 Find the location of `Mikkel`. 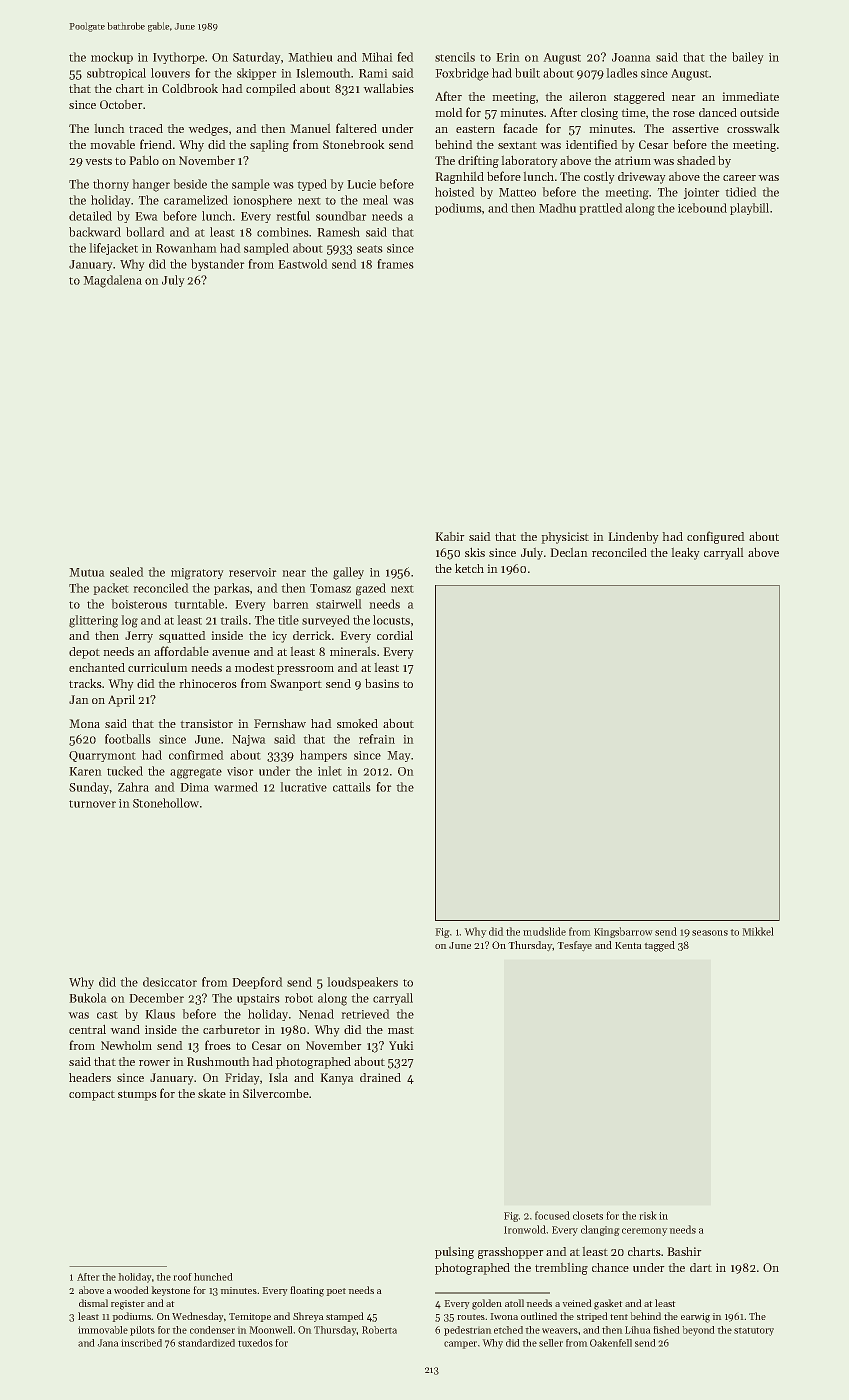

Mikkel is located at coordinates (758, 931).
